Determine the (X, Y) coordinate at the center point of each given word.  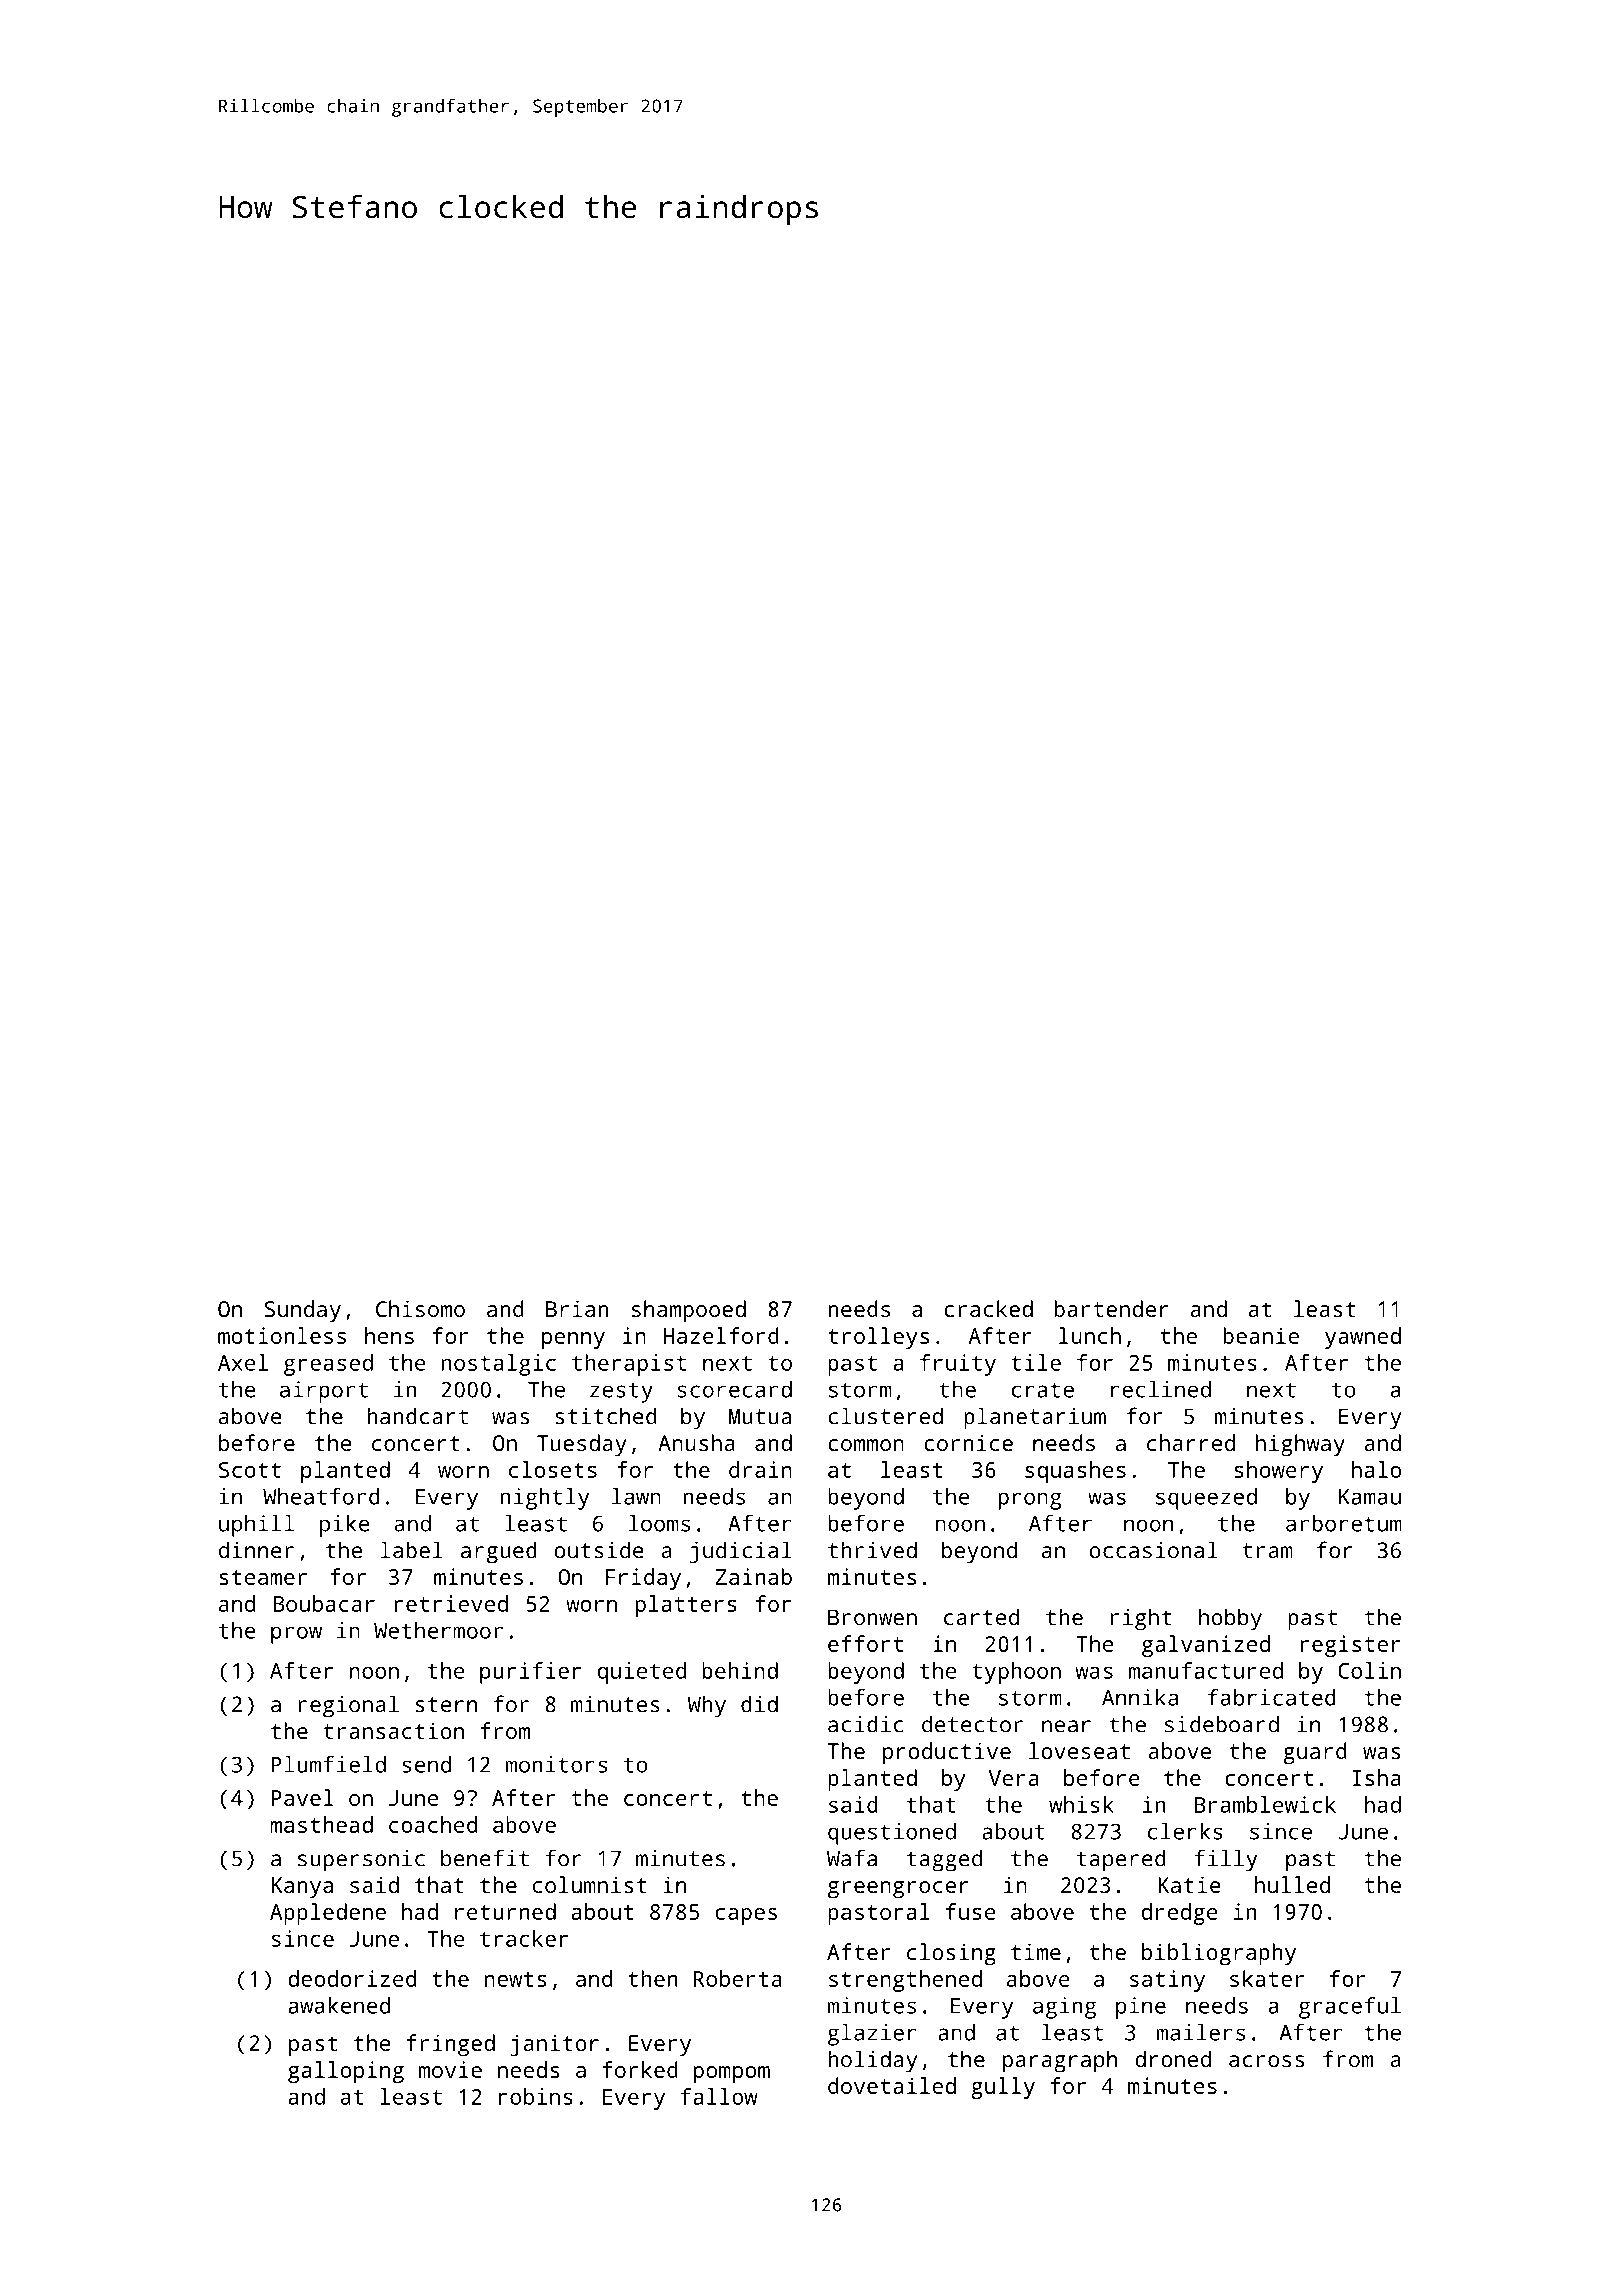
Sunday (303, 1311)
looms (659, 1523)
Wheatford (321, 1496)
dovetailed (892, 2085)
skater (1267, 1978)
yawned (1363, 1338)
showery (1278, 1472)
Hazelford (721, 1335)
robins (536, 2096)
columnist (590, 1884)
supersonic (361, 1861)
